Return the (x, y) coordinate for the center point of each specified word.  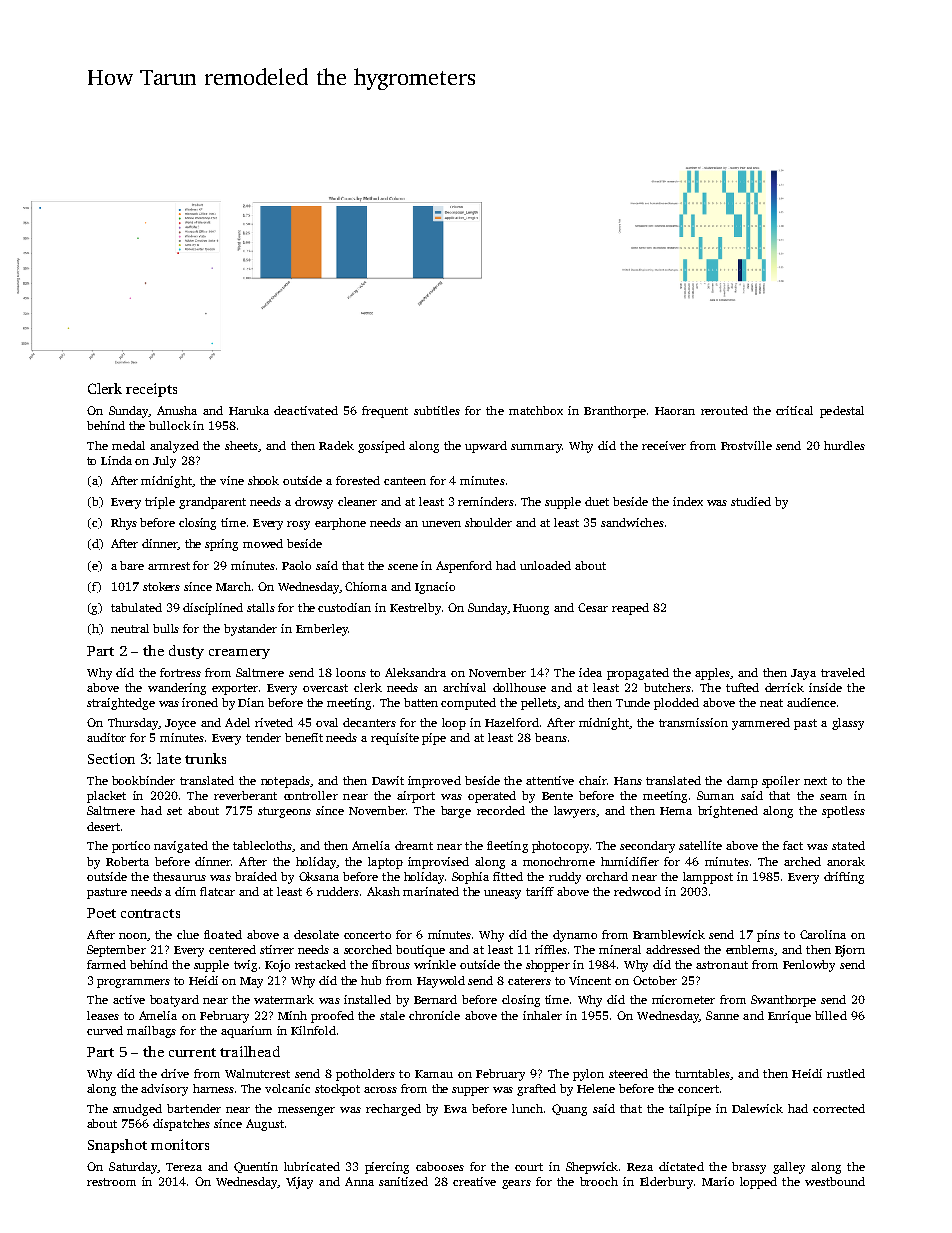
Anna (359, 1181)
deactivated (306, 410)
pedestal (842, 412)
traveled (843, 672)
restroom (111, 1182)
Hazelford (512, 722)
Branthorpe (615, 412)
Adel (237, 722)
